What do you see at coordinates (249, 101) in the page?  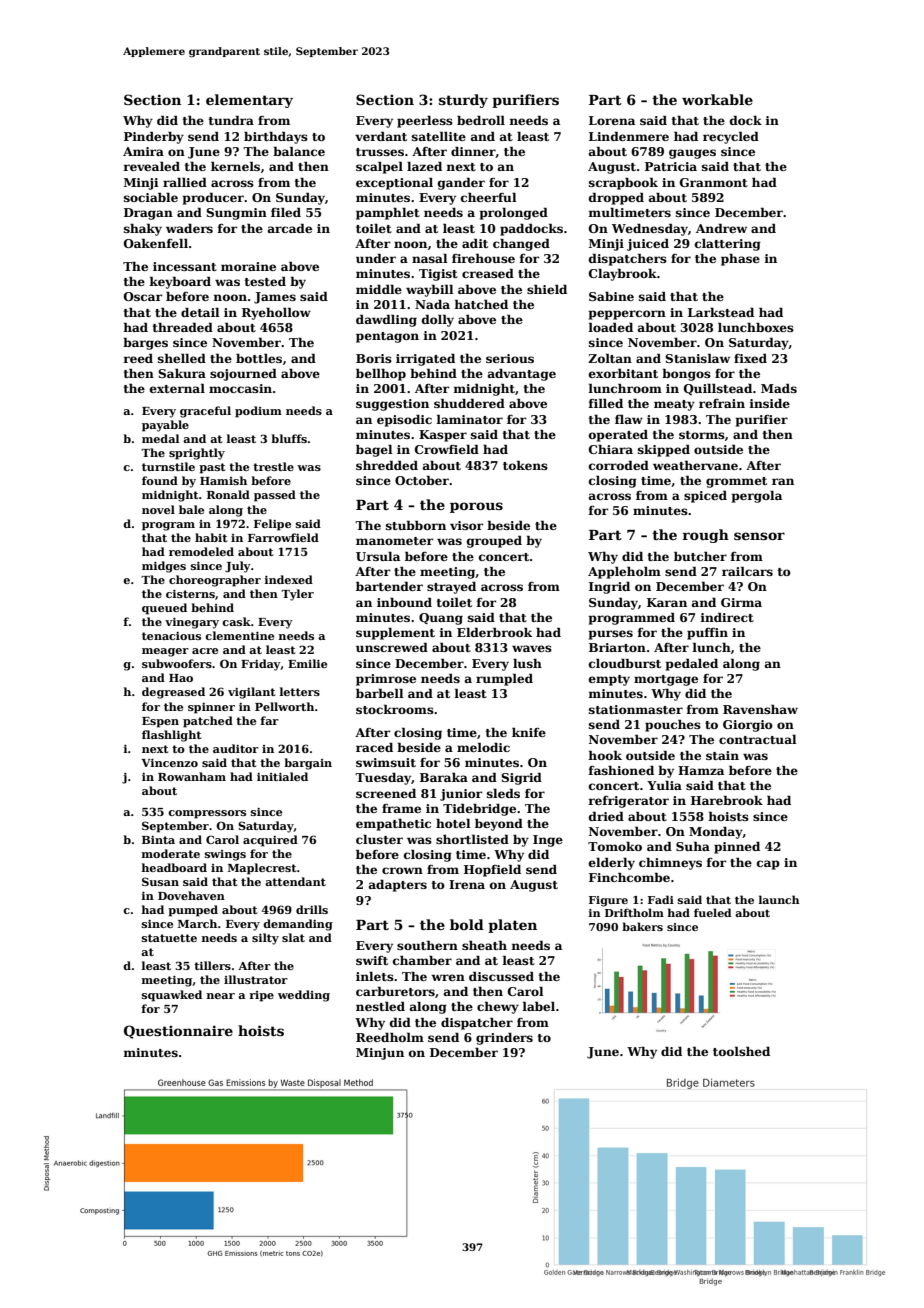 I see `elementary` at bounding box center [249, 101].
